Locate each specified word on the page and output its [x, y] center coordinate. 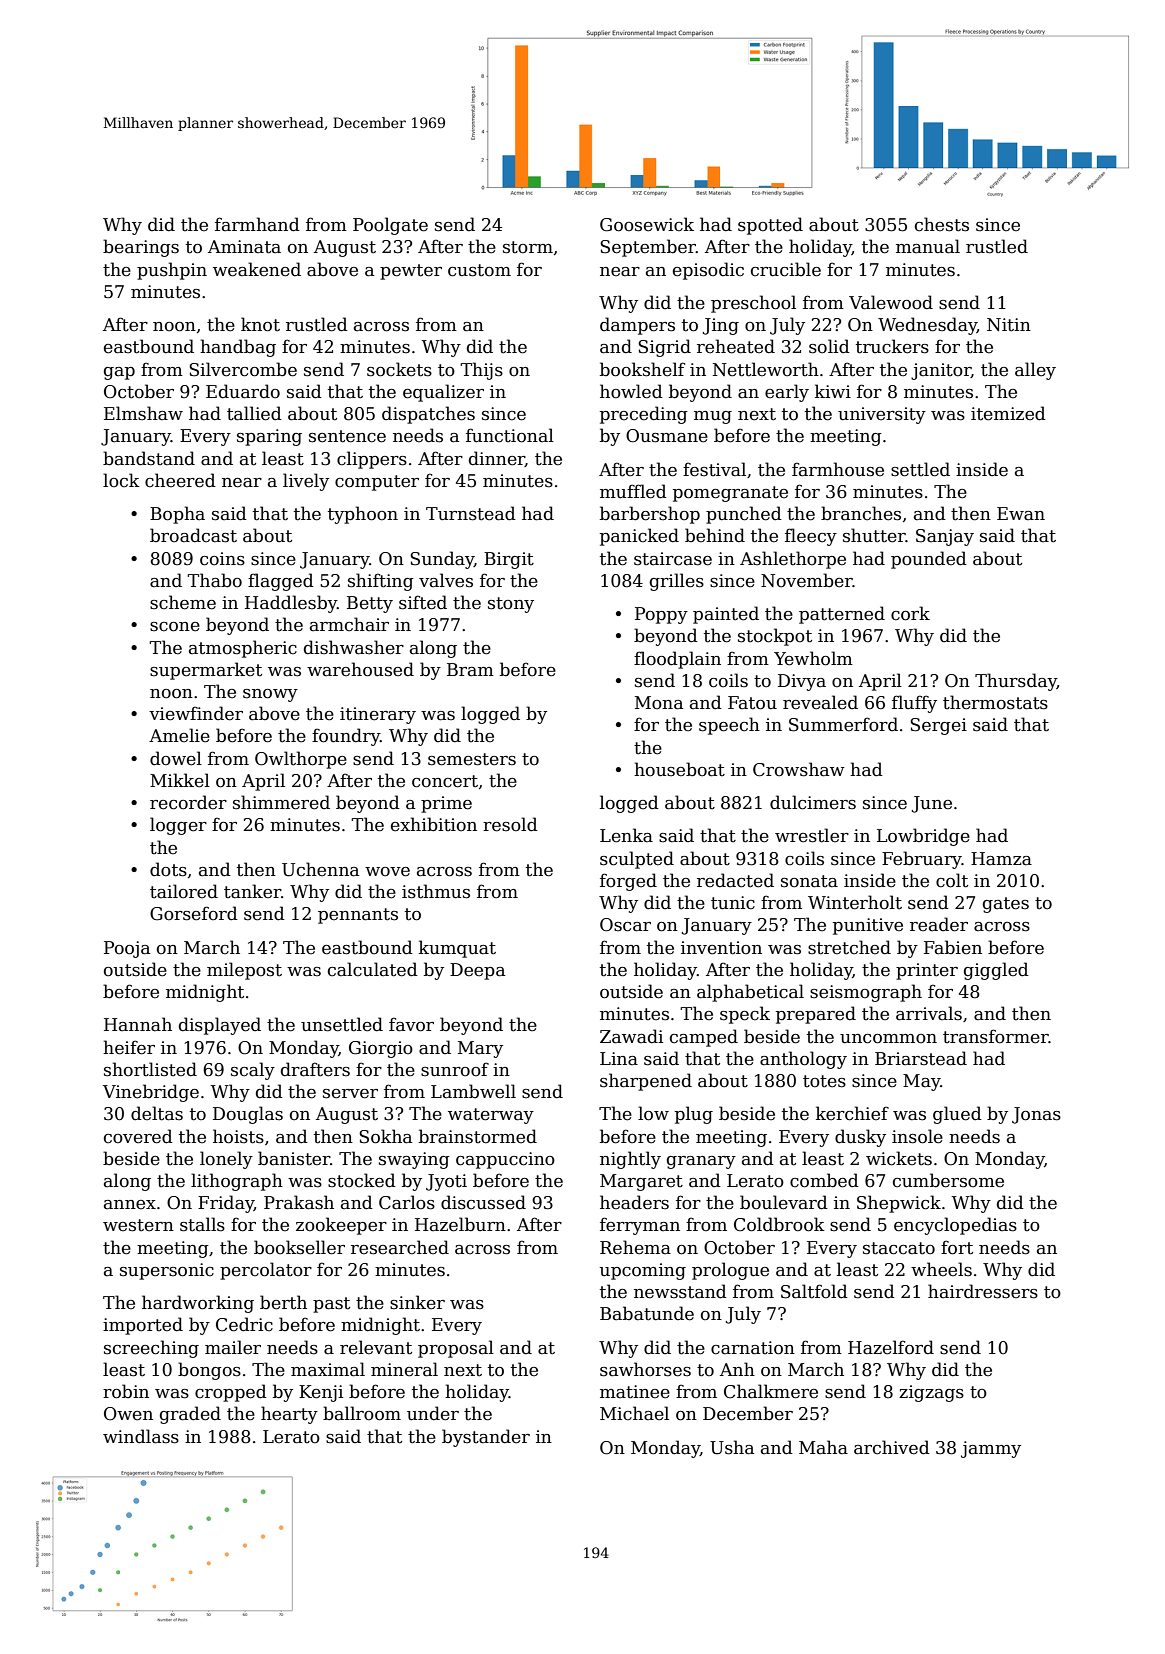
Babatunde [647, 1313]
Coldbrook [779, 1224]
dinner [497, 459]
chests [942, 224]
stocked [362, 1180]
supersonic [167, 1271]
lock [121, 480]
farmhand [257, 224]
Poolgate [390, 226]
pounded [929, 560]
